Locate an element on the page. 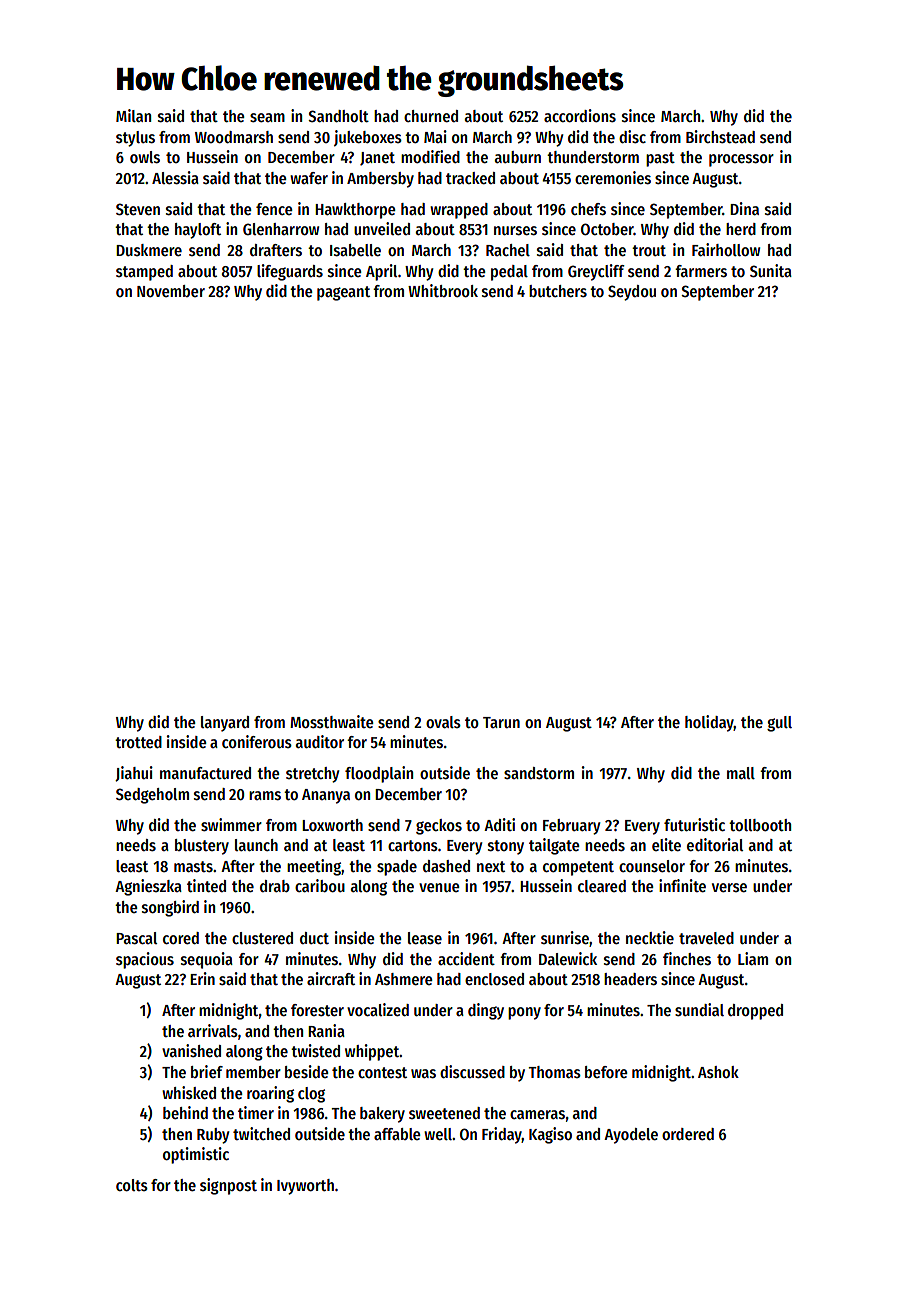  coniferous is located at coordinates (257, 741).
